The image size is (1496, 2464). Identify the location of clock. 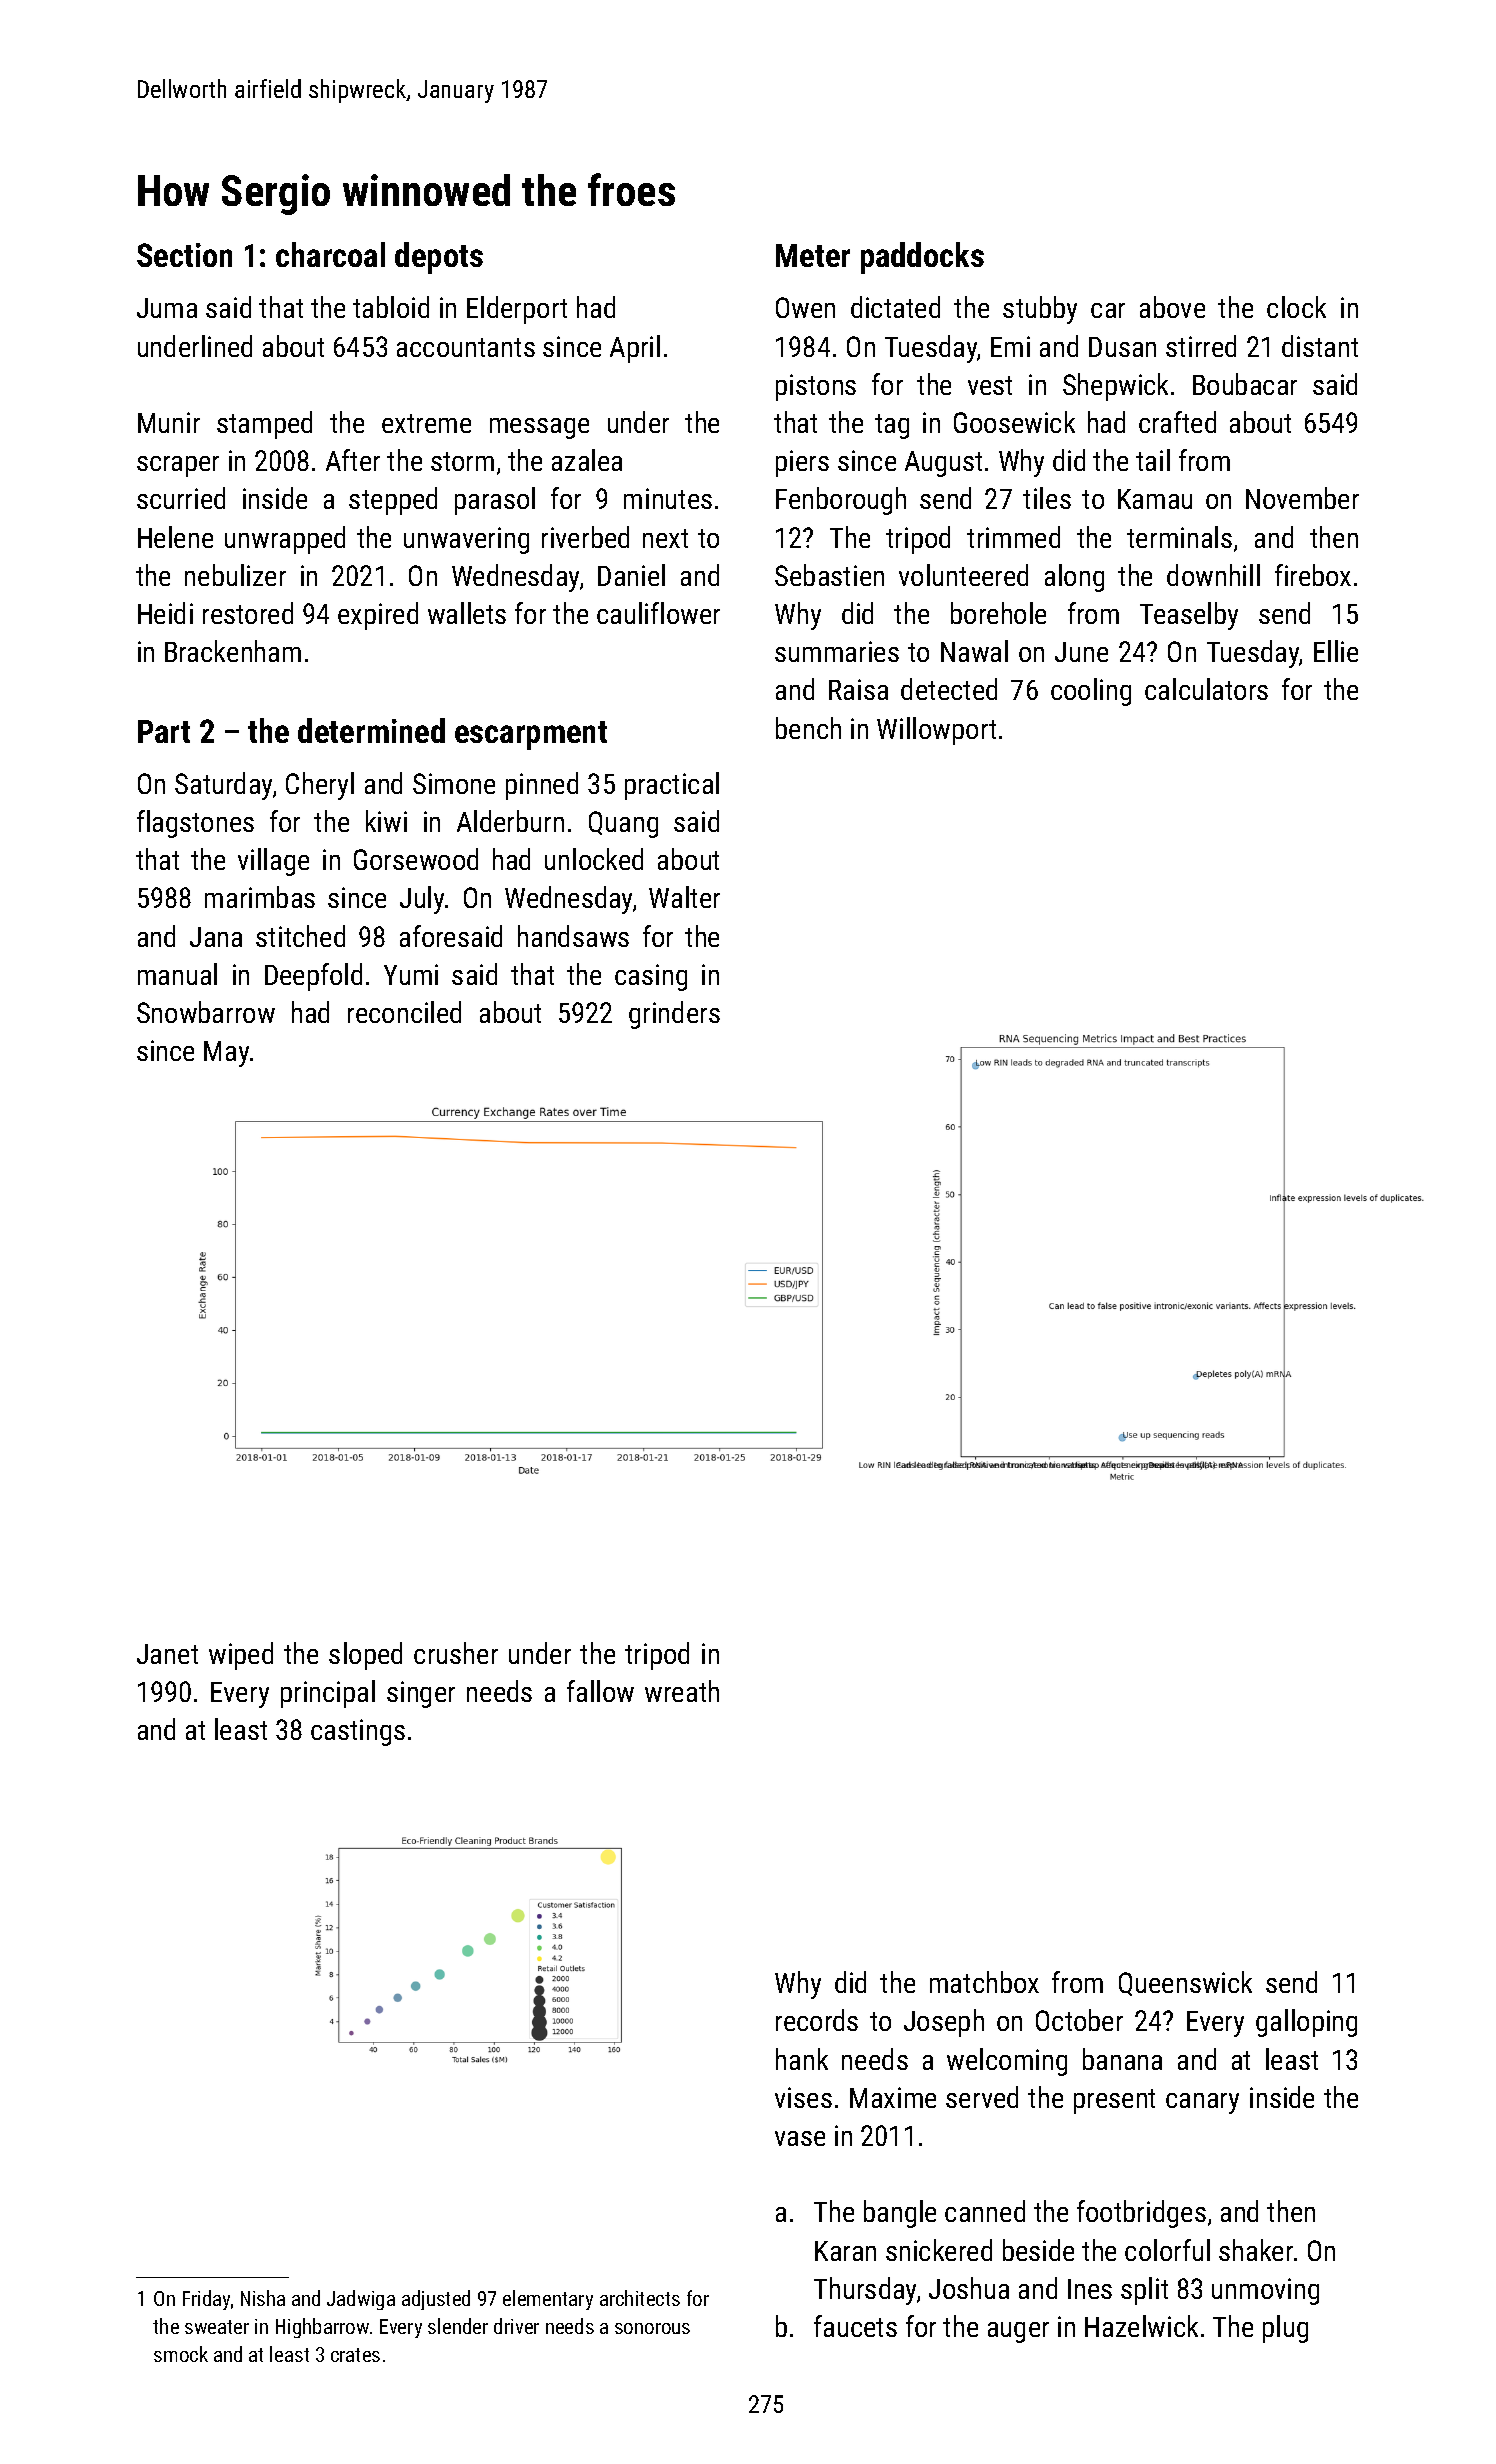
(1296, 307).
